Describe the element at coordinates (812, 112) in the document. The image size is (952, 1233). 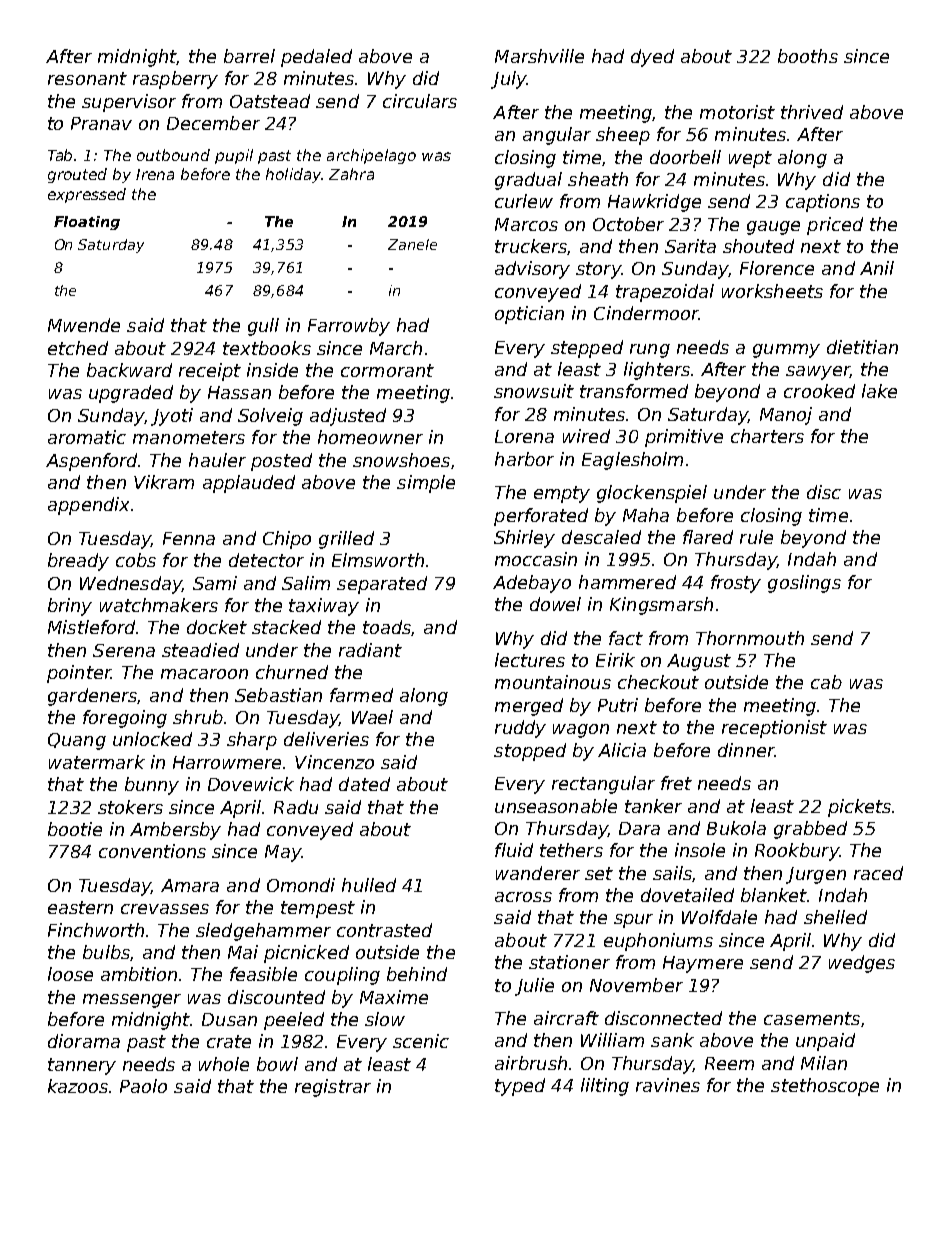
I see `thrived` at that location.
